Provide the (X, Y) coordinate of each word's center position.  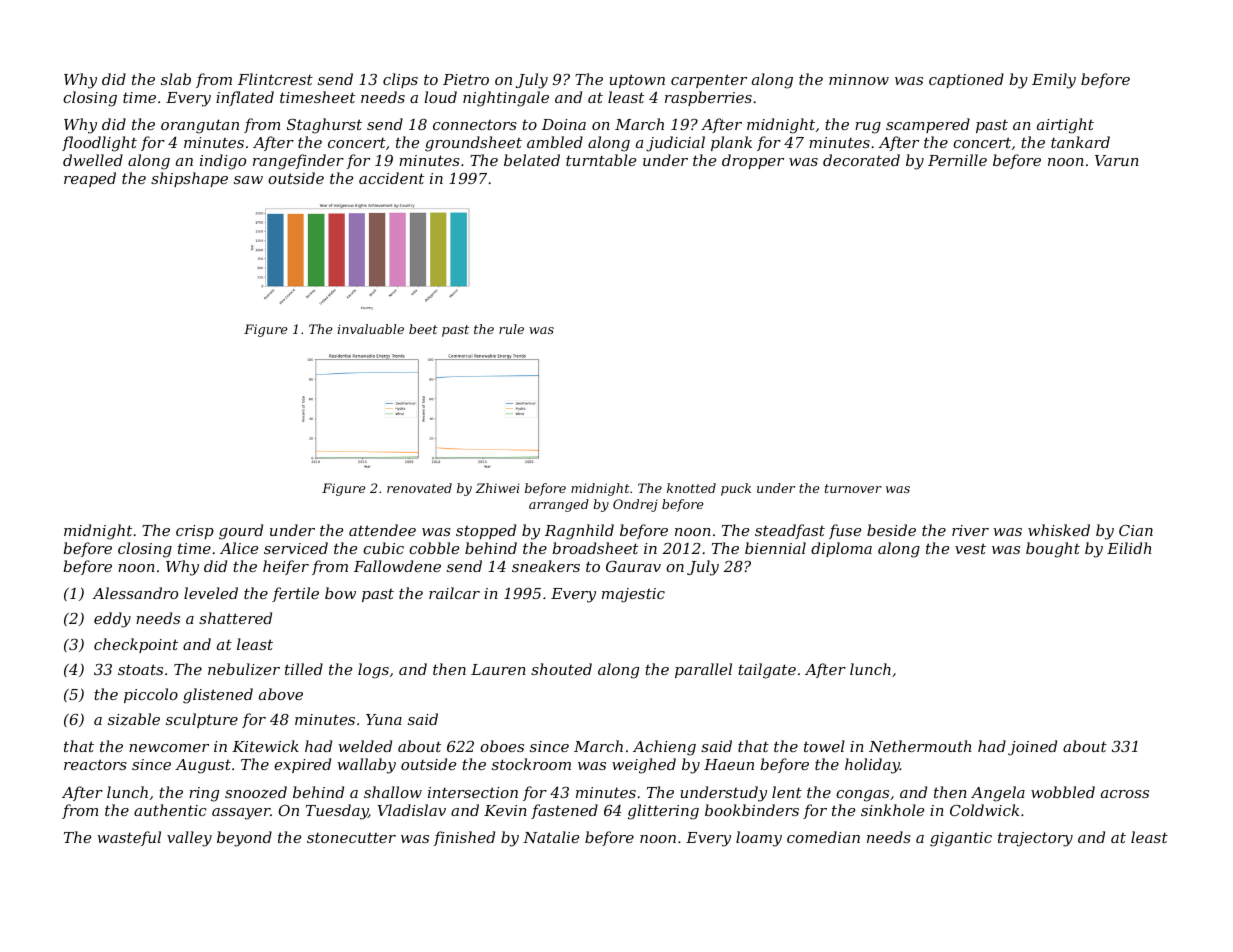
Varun (1117, 160)
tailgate (767, 671)
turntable (601, 160)
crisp (195, 532)
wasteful (129, 838)
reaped (90, 179)
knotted (691, 488)
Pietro (466, 79)
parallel (703, 670)
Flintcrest (275, 79)
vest (970, 548)
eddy (112, 620)
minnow (859, 79)
